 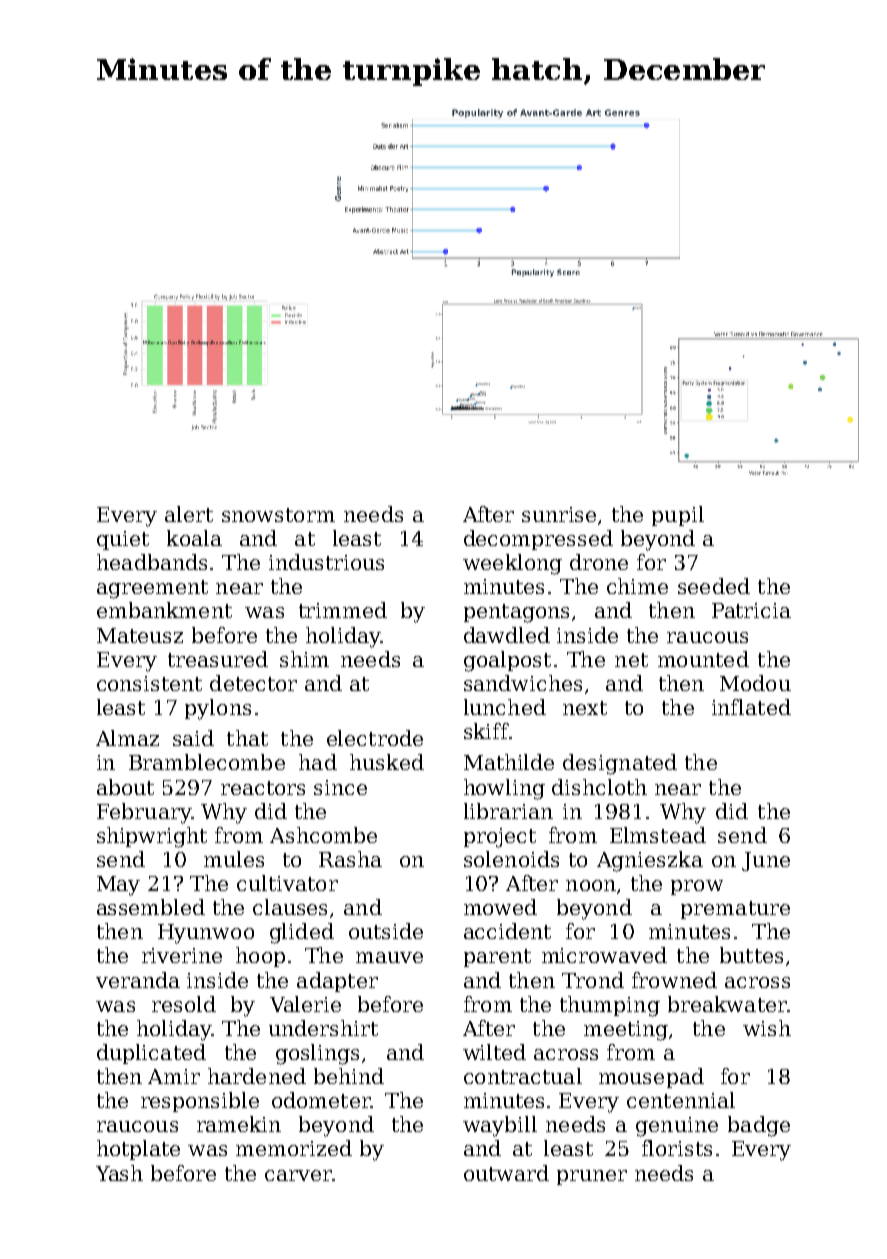 I want to click on chime, so click(x=637, y=586).
